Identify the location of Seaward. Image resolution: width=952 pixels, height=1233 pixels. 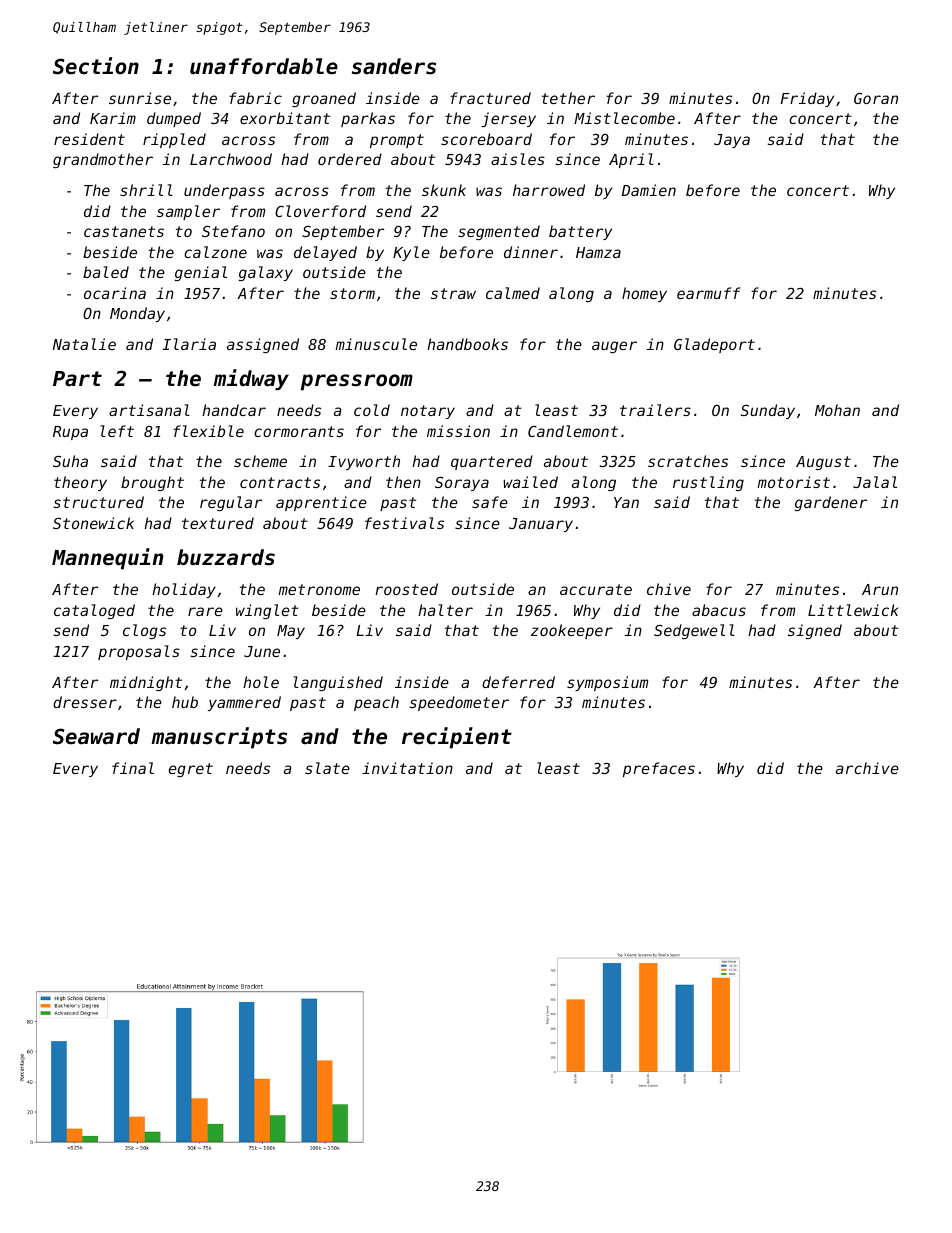
(96, 736).
